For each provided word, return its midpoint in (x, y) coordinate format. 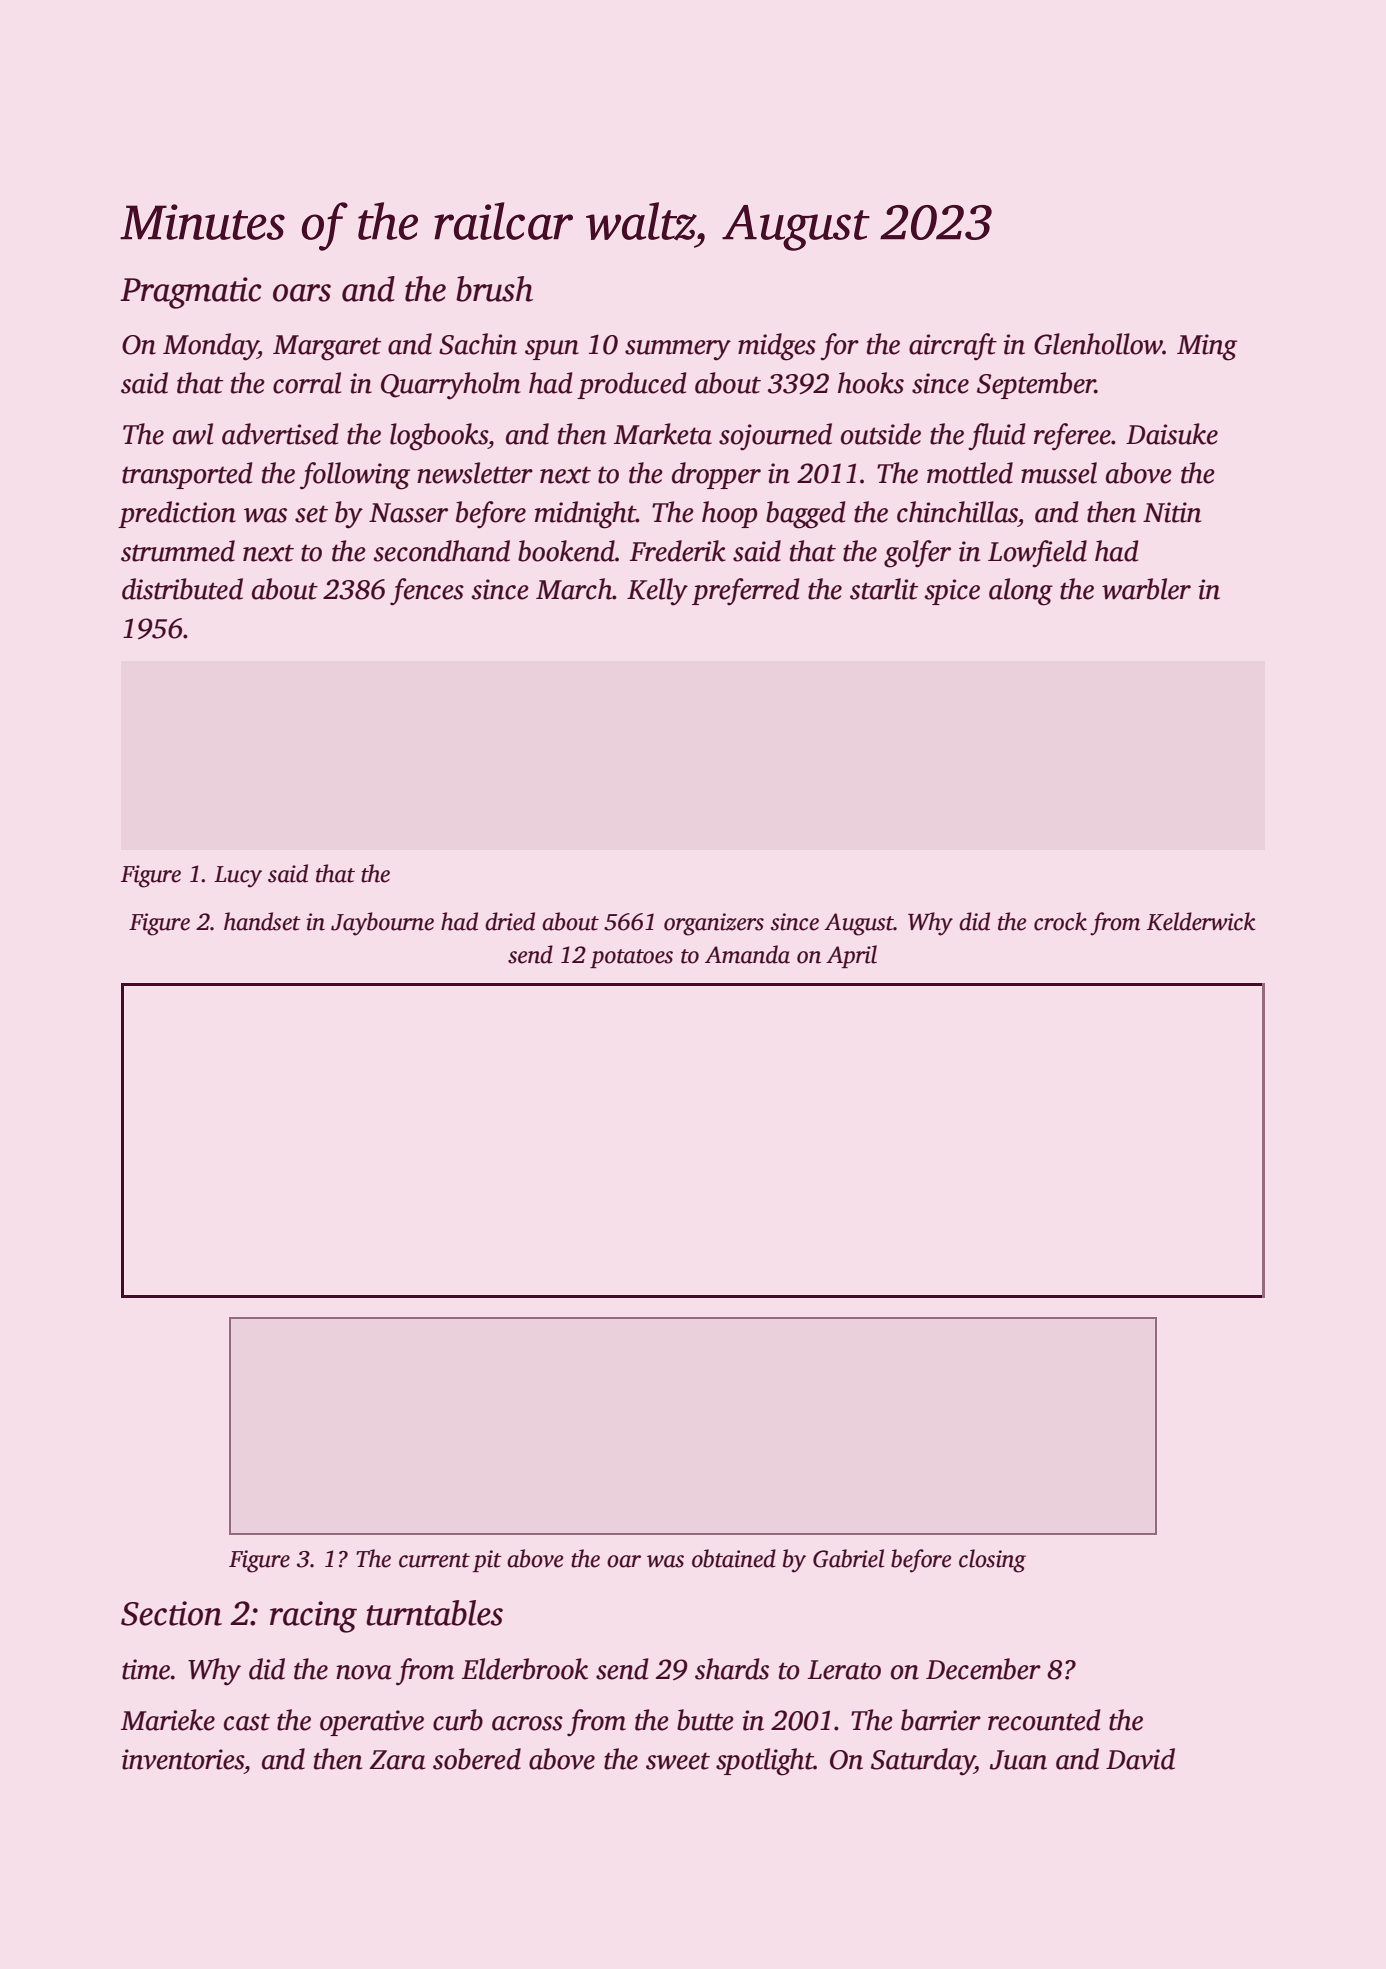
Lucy (238, 877)
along (1021, 592)
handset (262, 921)
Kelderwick (1201, 921)
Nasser (408, 513)
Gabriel (848, 1558)
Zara (397, 1760)
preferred (746, 592)
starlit (884, 589)
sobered (477, 1759)
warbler (1146, 589)
